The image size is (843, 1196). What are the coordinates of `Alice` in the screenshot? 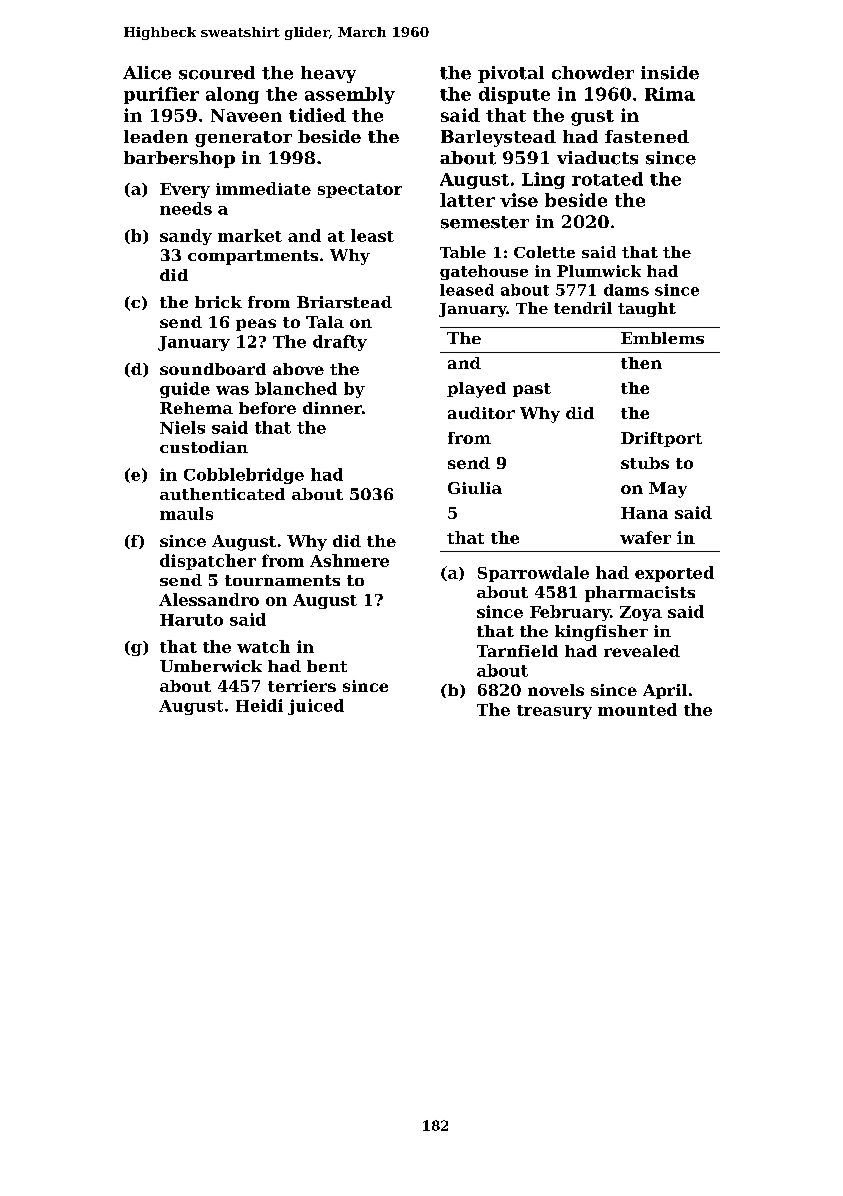 It's located at (147, 73).
